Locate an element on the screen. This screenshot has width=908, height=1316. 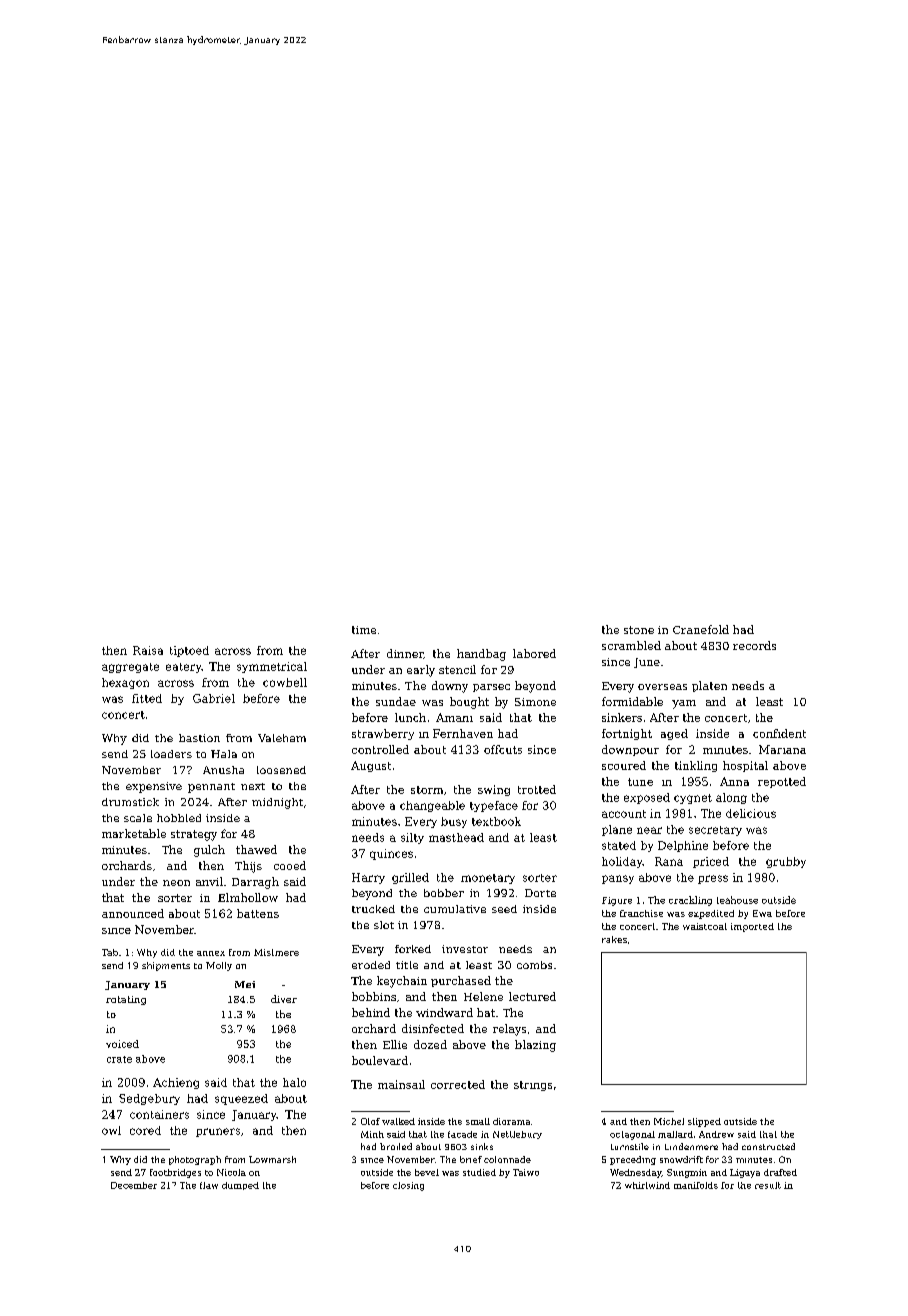
marketable is located at coordinates (134, 833).
